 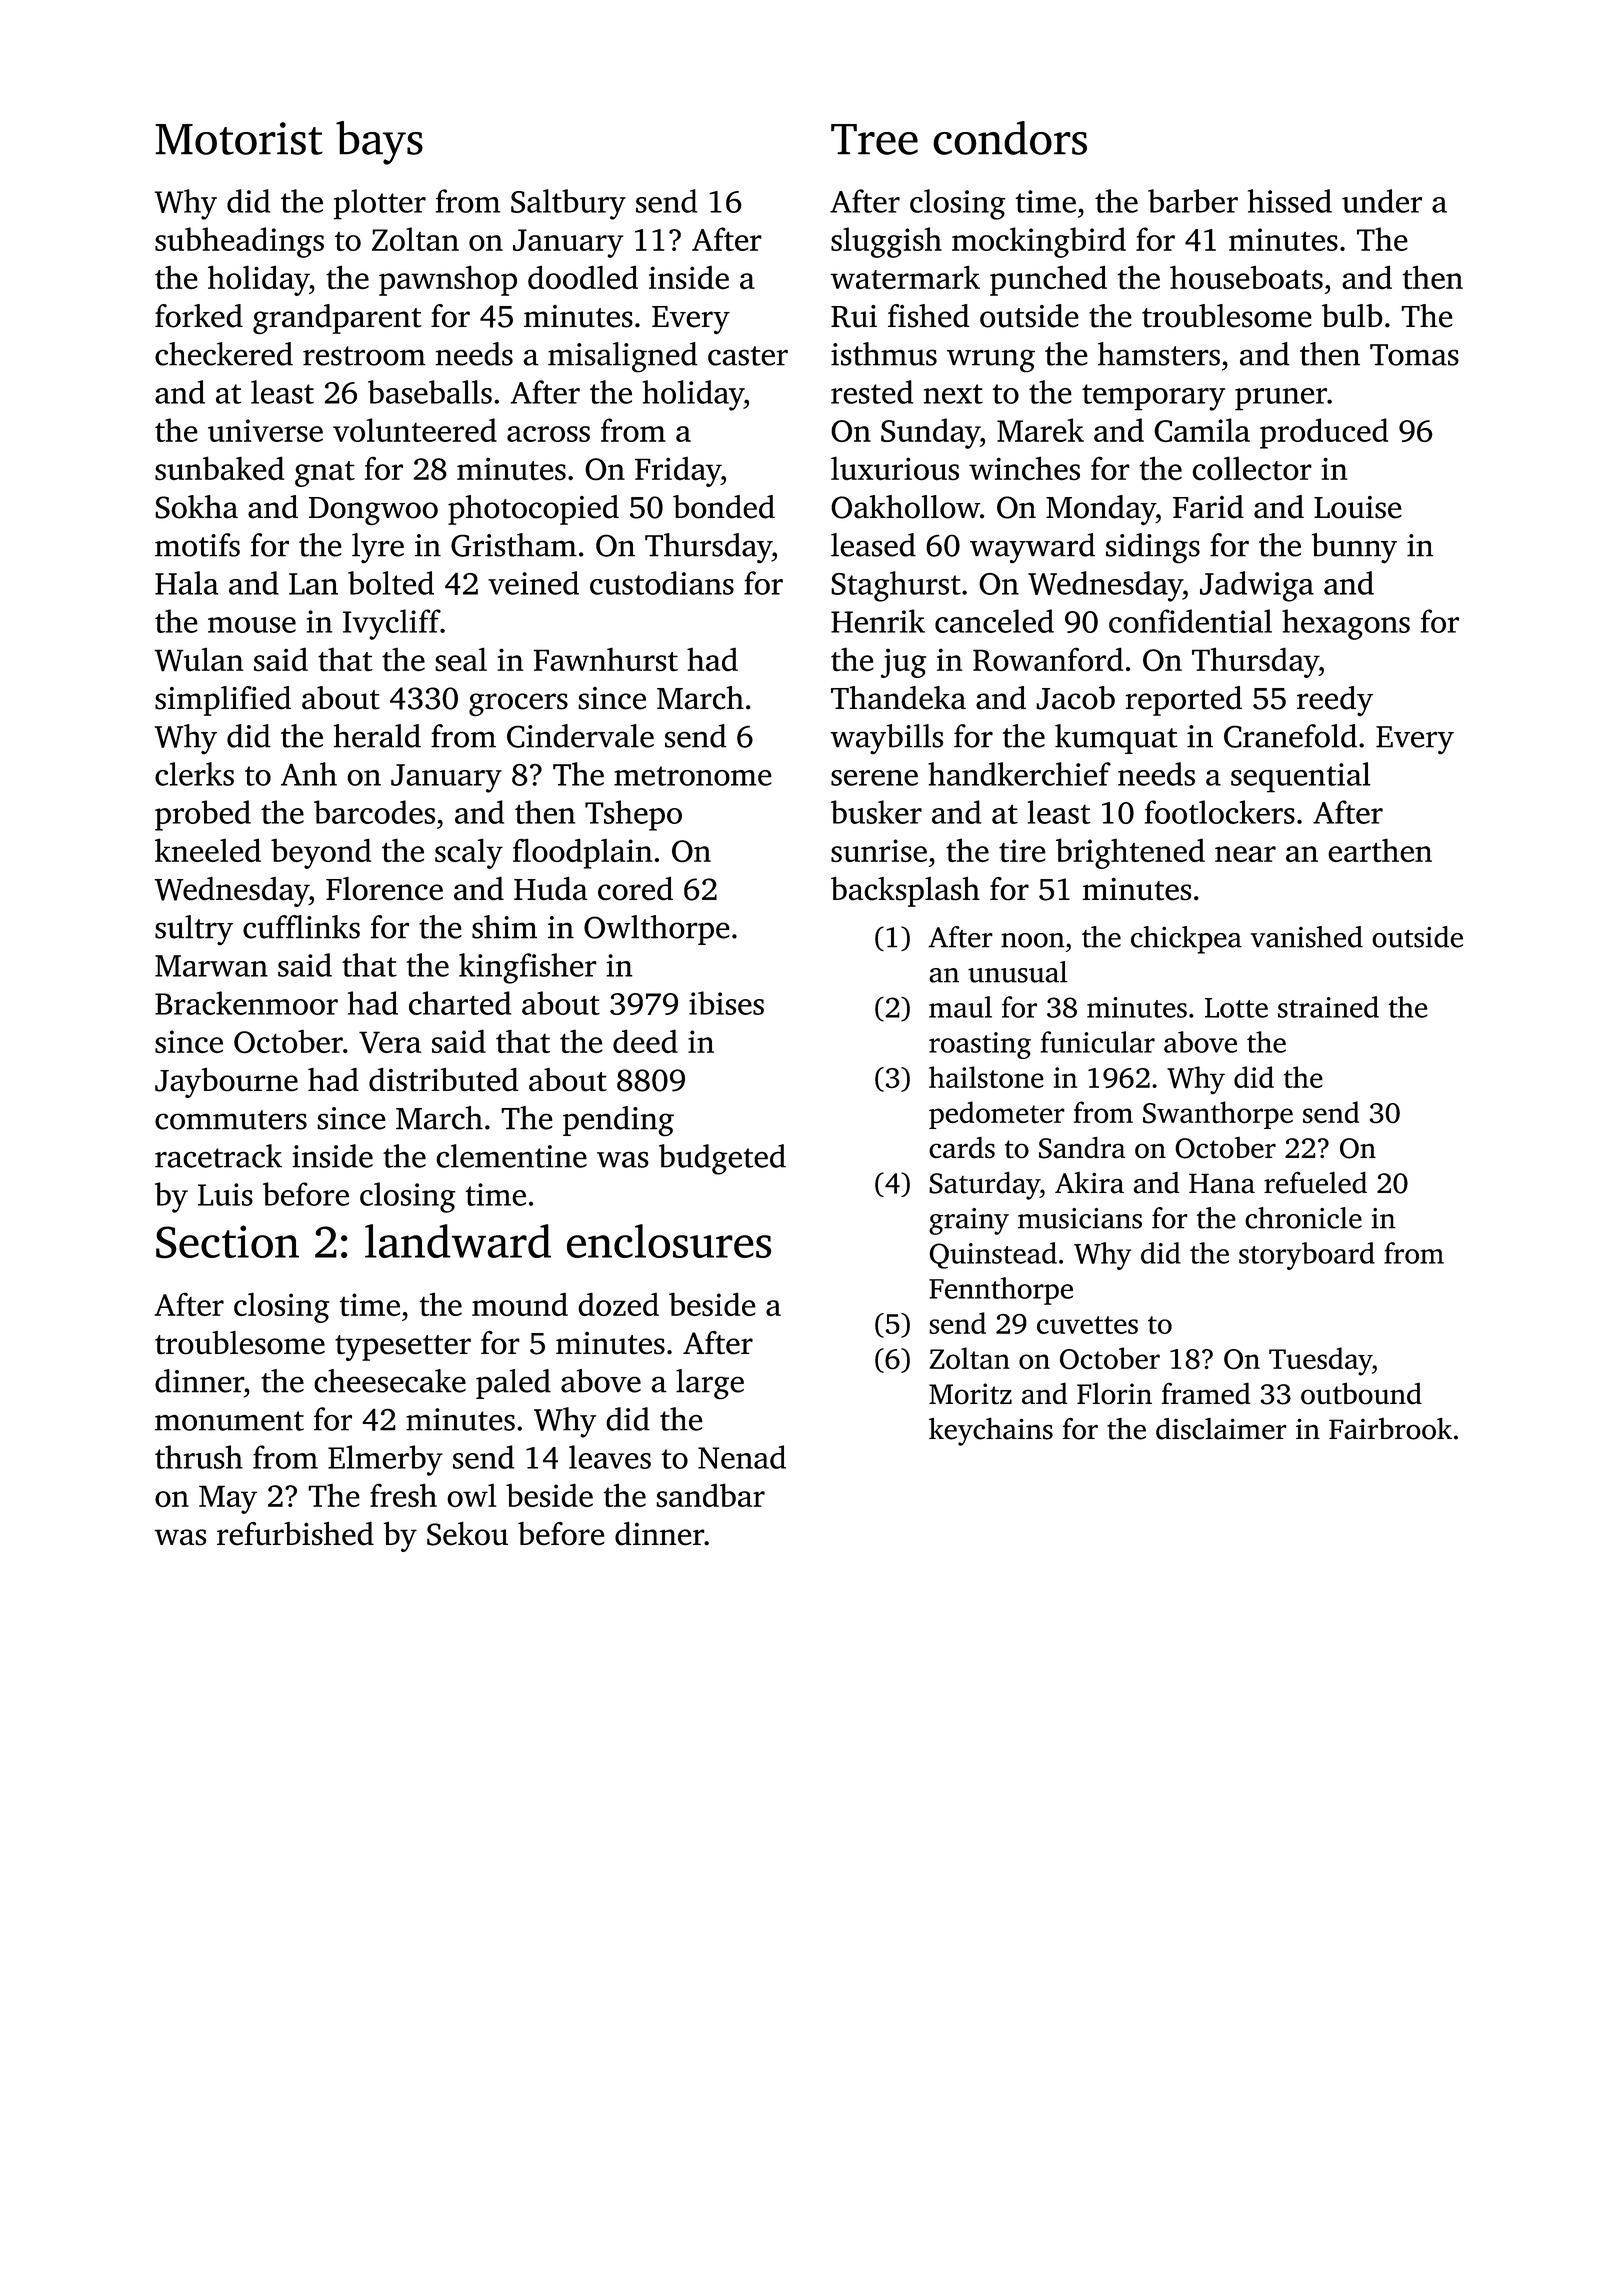 What do you see at coordinates (1033, 940) in the screenshot?
I see `noon` at bounding box center [1033, 940].
